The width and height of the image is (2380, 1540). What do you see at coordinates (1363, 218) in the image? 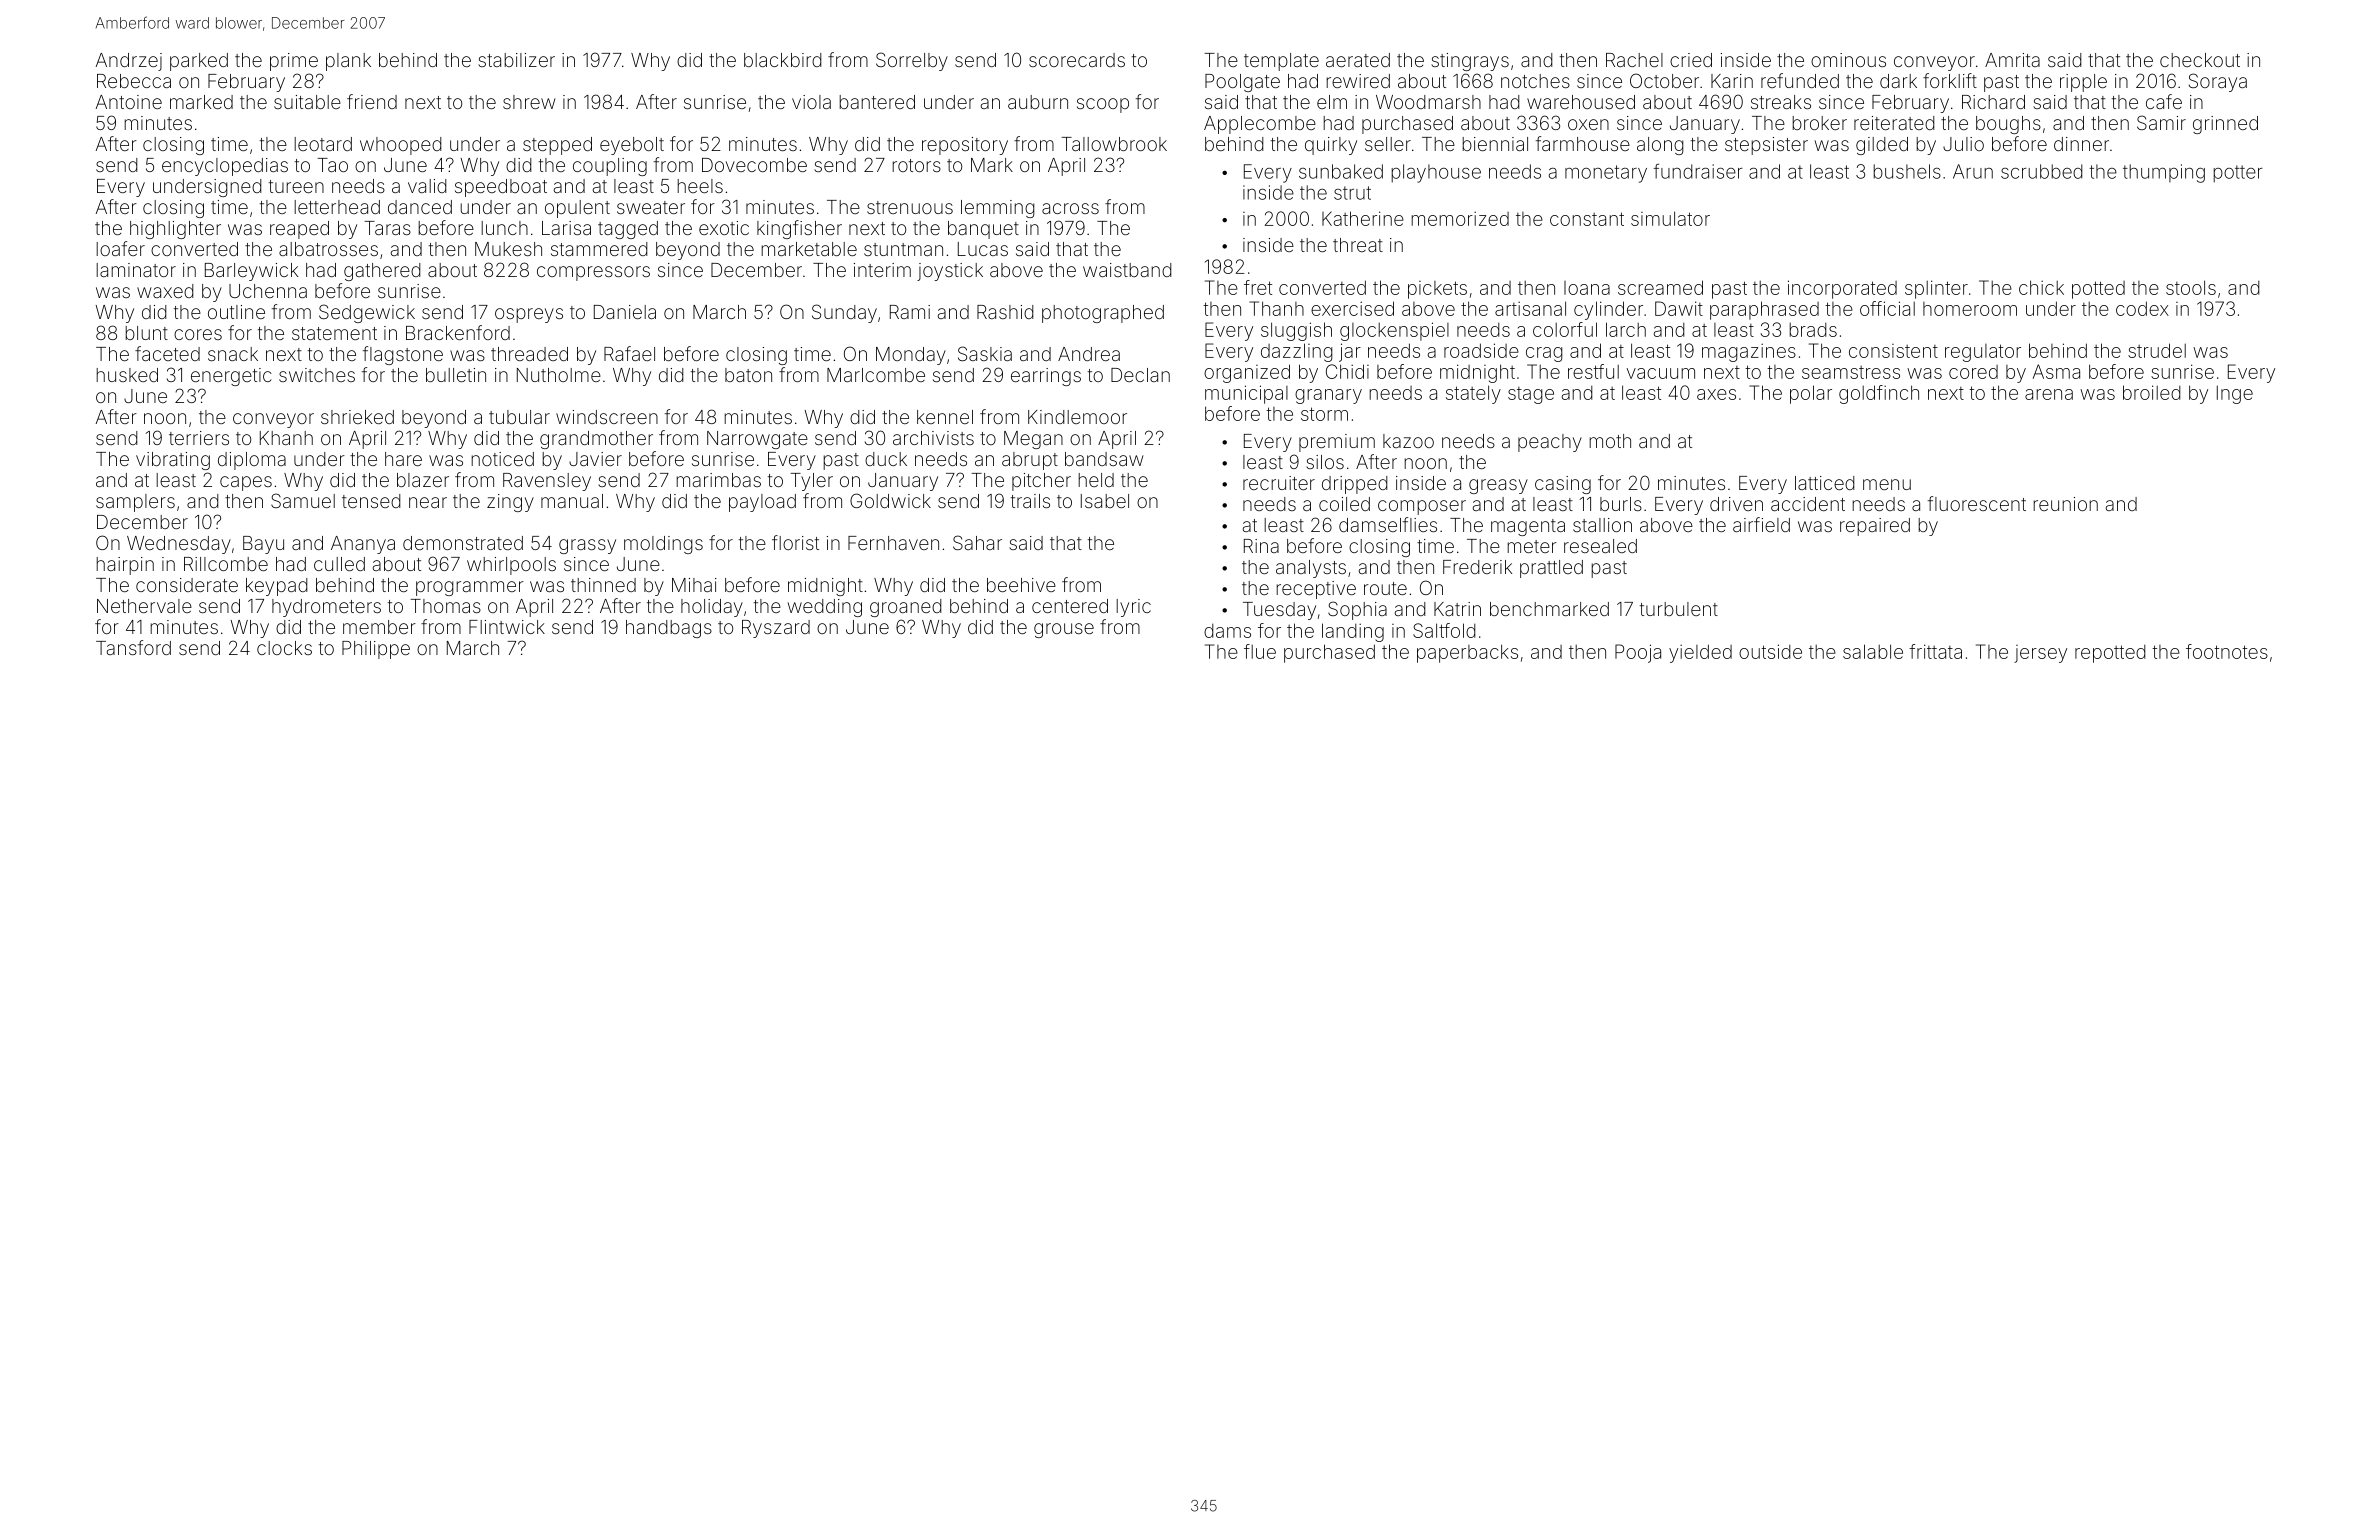
I see `Katherine` at bounding box center [1363, 218].
